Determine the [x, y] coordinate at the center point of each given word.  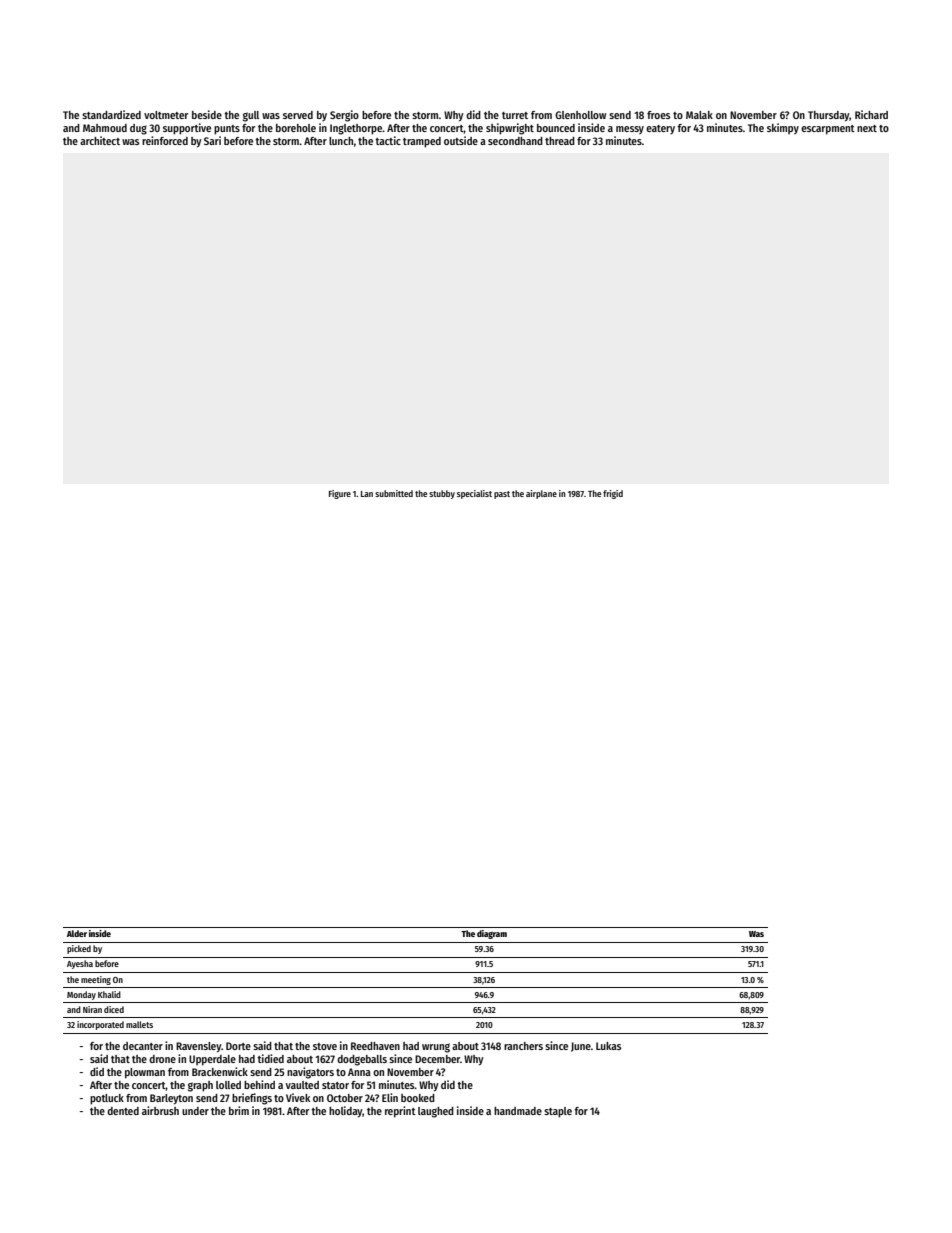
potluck [107, 1099]
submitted [394, 493]
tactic [388, 140]
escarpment [828, 130]
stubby [442, 494]
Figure [340, 494]
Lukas [608, 1046]
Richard [871, 114]
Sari [212, 140]
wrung [436, 1048]
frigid [613, 494]
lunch [341, 141]
